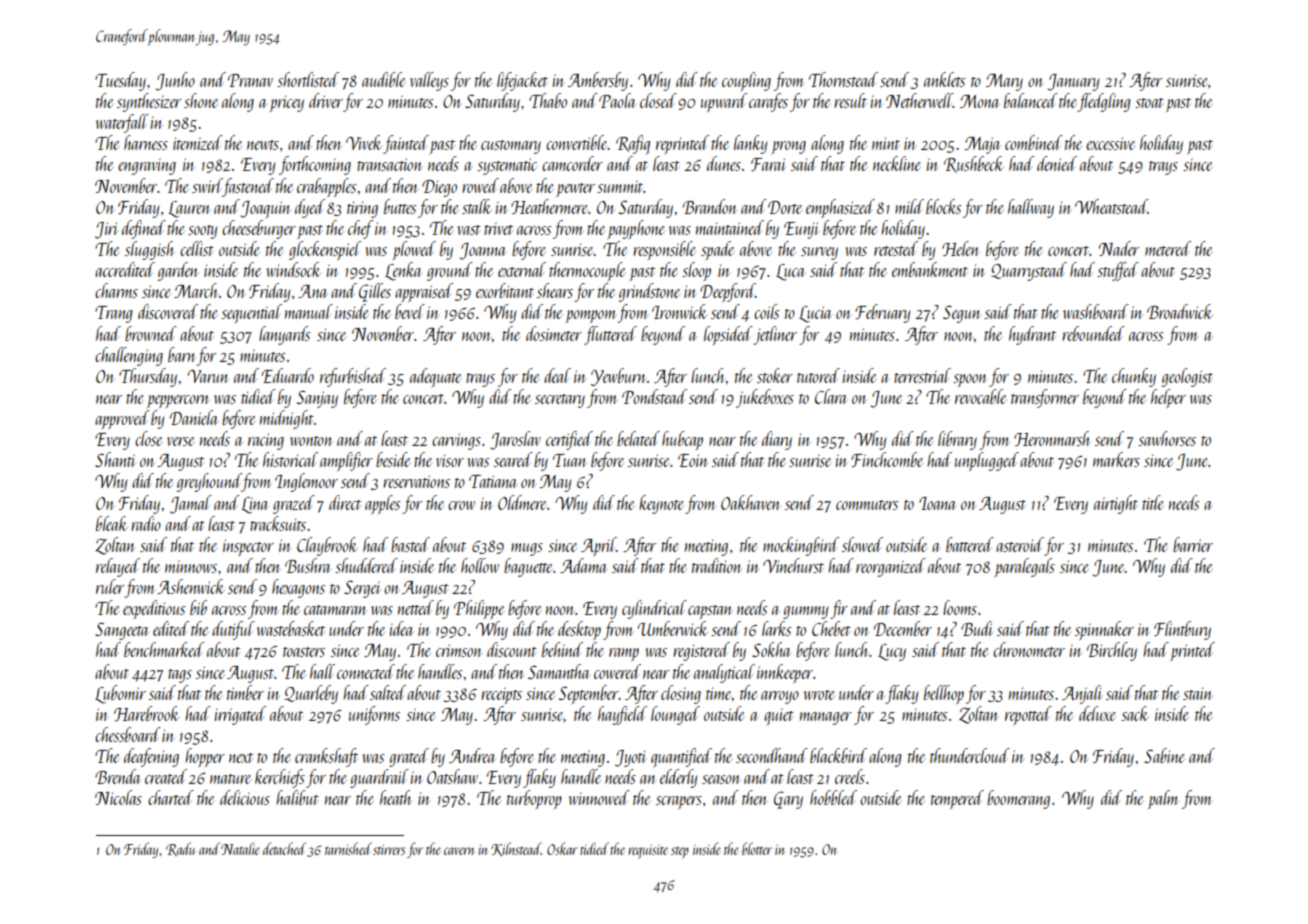 The image size is (1308, 924). What do you see at coordinates (957, 799) in the image?
I see `tempered` at bounding box center [957, 799].
